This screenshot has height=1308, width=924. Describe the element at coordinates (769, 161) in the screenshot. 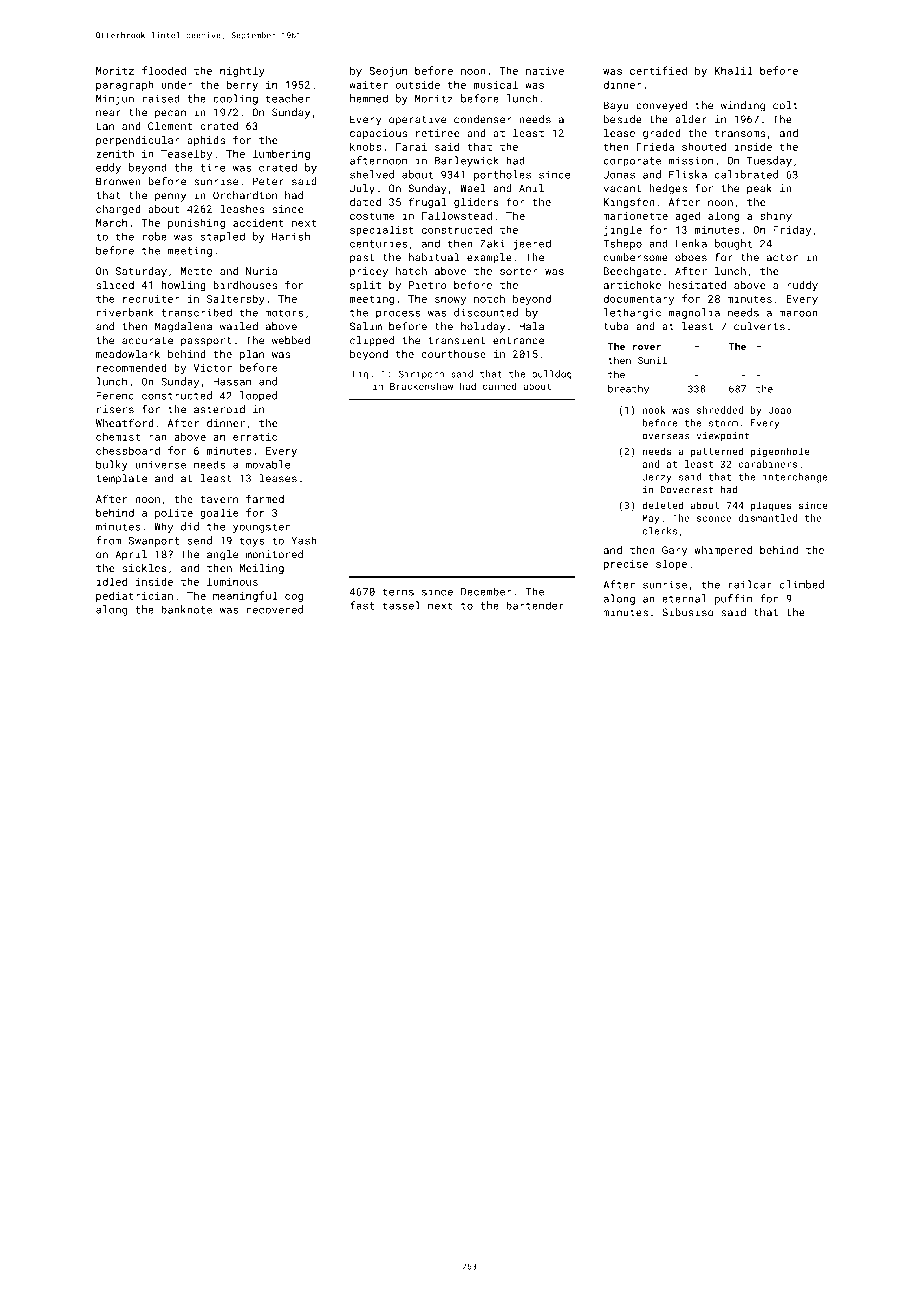

I see `Tuesday` at that location.
